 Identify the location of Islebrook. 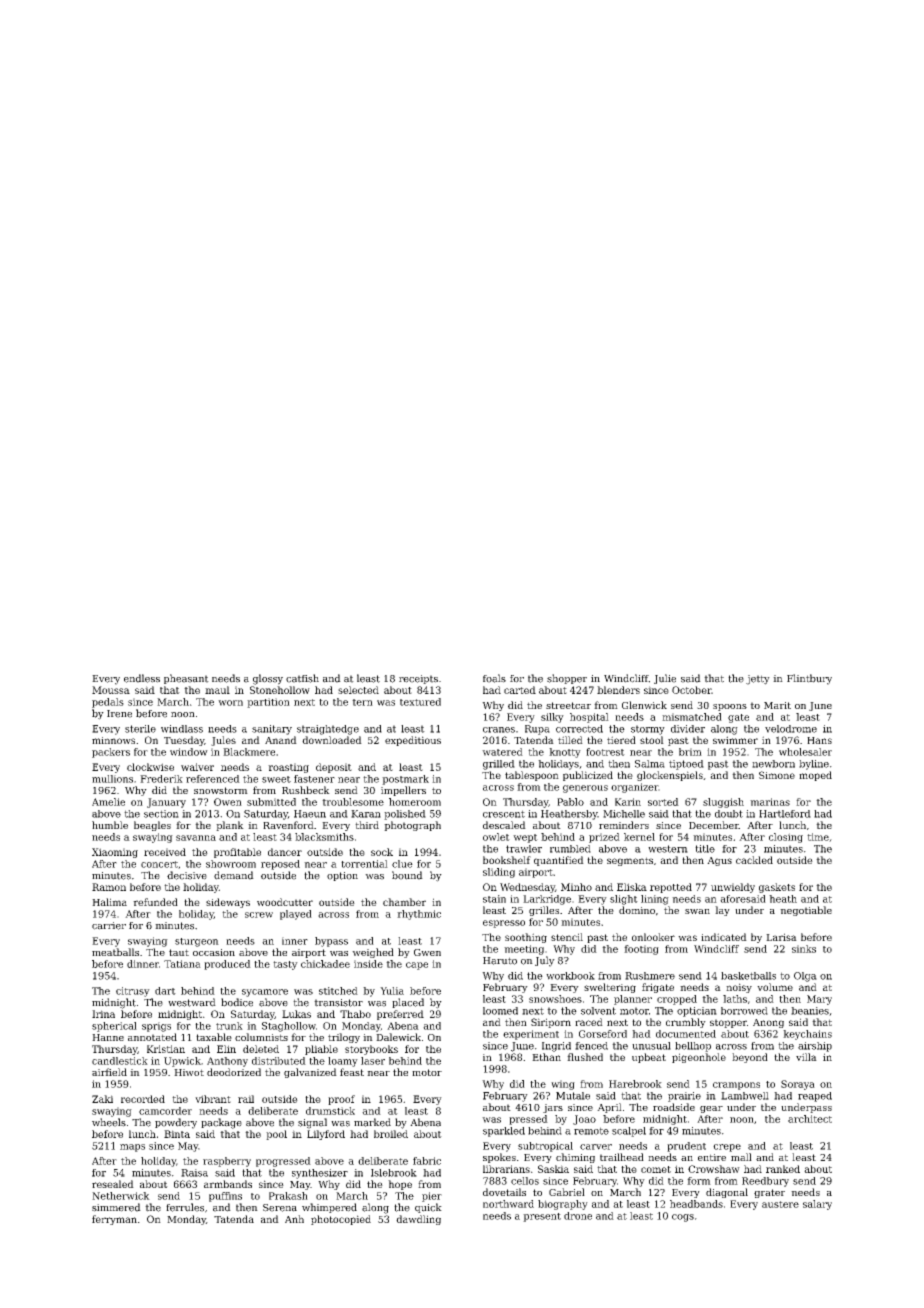
(394, 1173).
